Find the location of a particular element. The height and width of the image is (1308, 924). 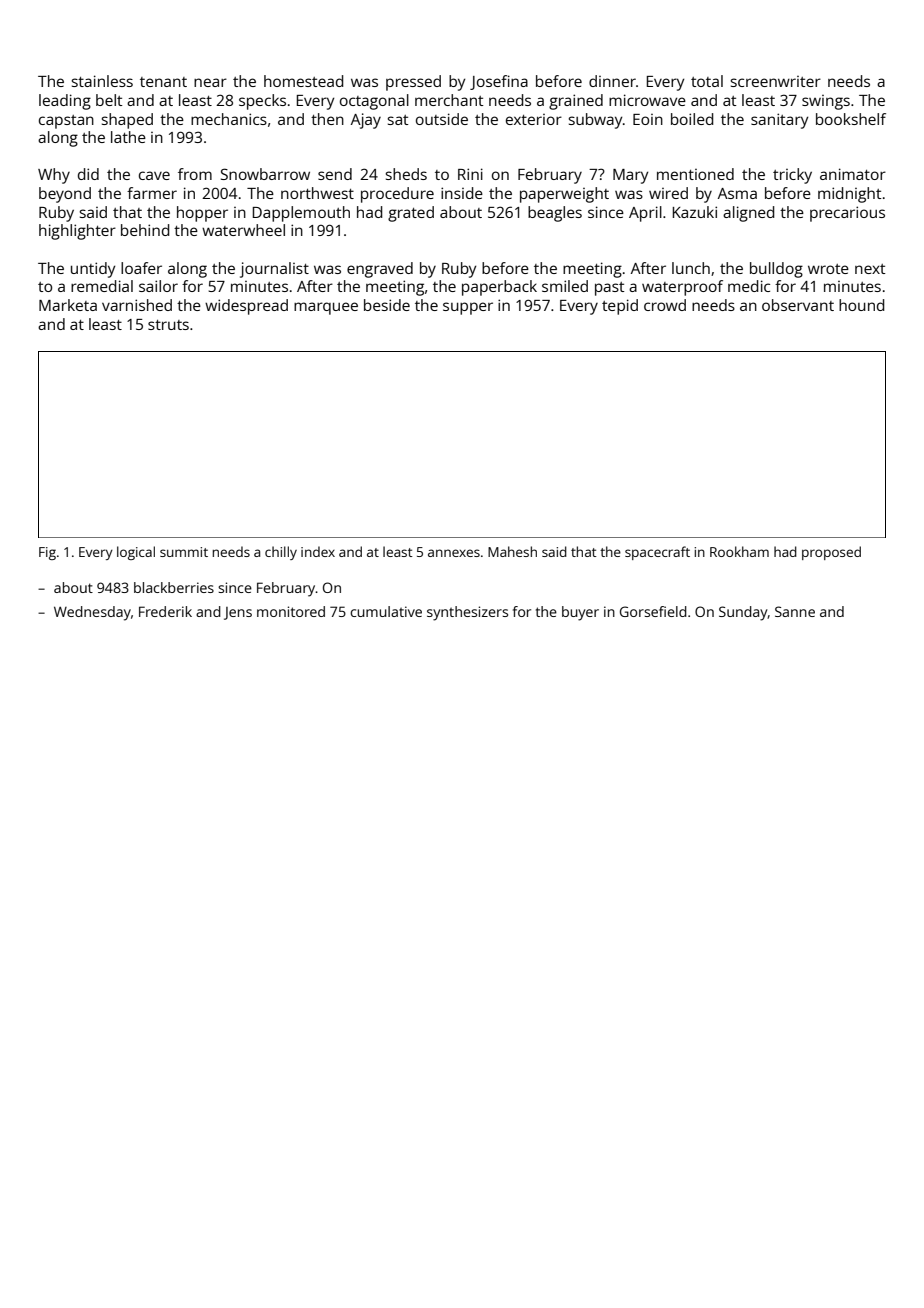

supper is located at coordinates (468, 308).
